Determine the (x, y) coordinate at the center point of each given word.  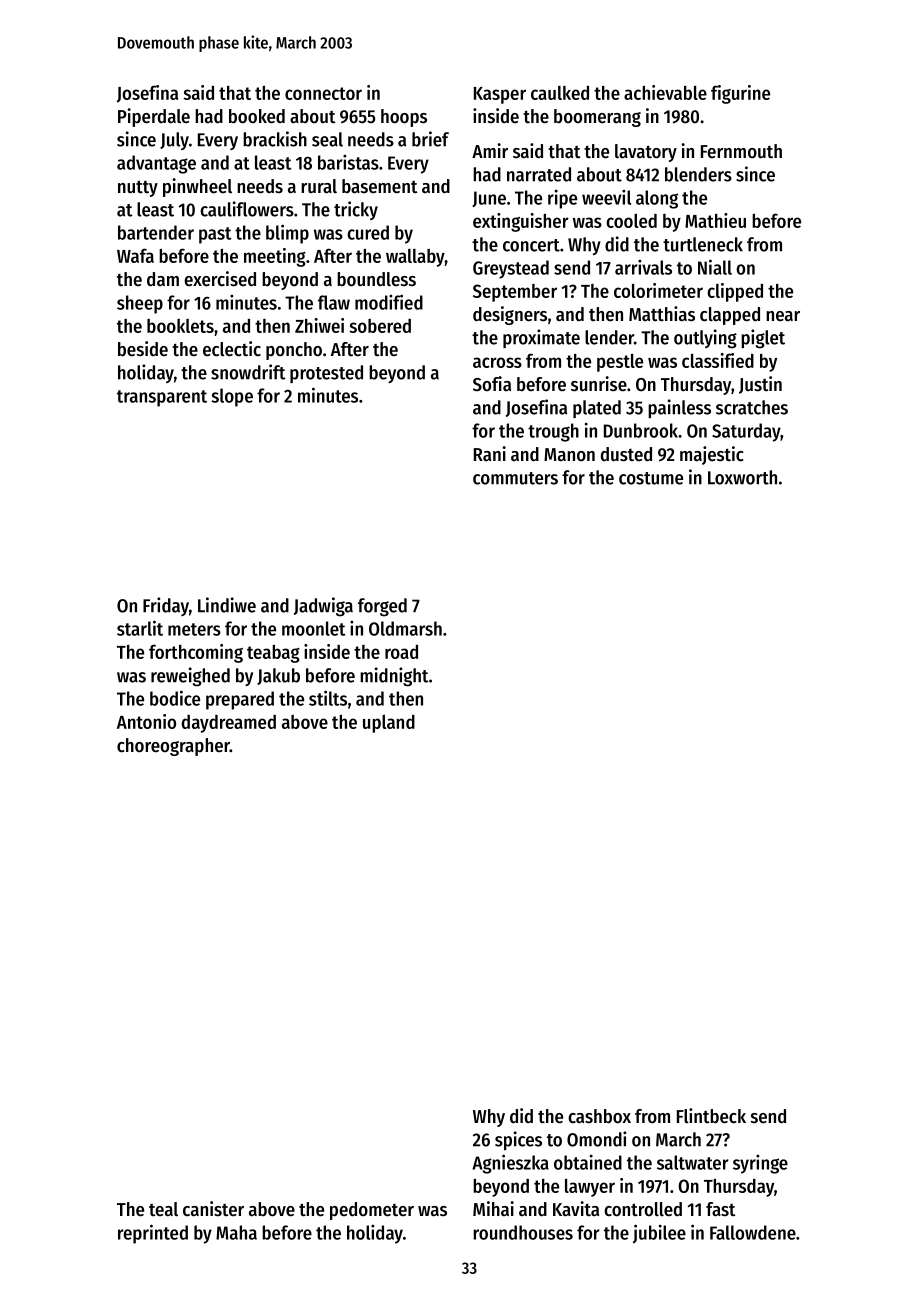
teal (163, 1209)
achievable (665, 92)
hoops (404, 118)
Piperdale (154, 117)
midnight (394, 677)
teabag (273, 654)
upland (389, 724)
